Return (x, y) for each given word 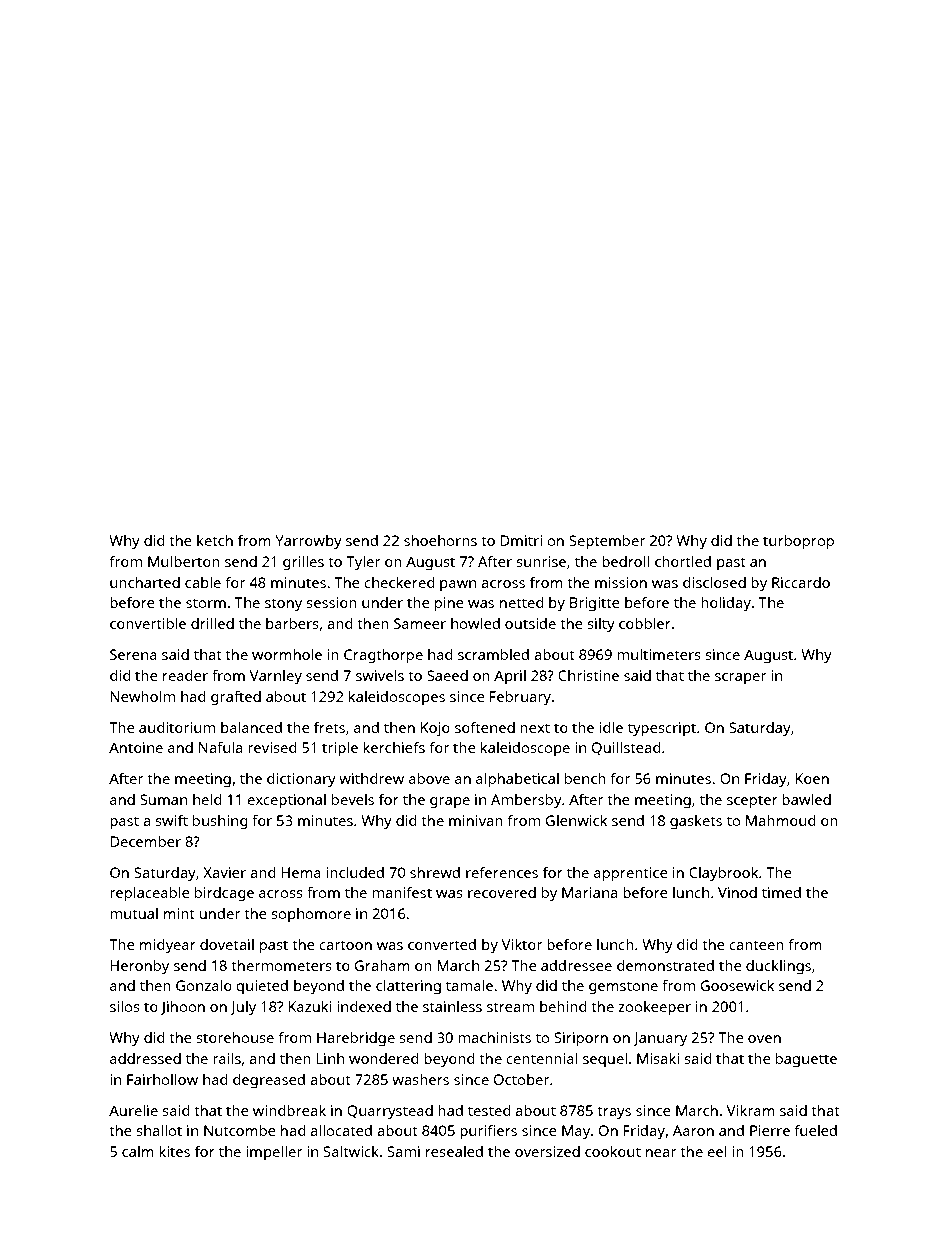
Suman (163, 799)
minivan (476, 820)
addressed (145, 1058)
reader (185, 675)
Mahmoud (781, 820)
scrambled (493, 654)
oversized (547, 1151)
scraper (740, 679)
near (661, 1153)
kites (174, 1151)
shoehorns (440, 540)
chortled (683, 561)
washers (420, 1079)
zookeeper (654, 1008)
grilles (303, 563)
